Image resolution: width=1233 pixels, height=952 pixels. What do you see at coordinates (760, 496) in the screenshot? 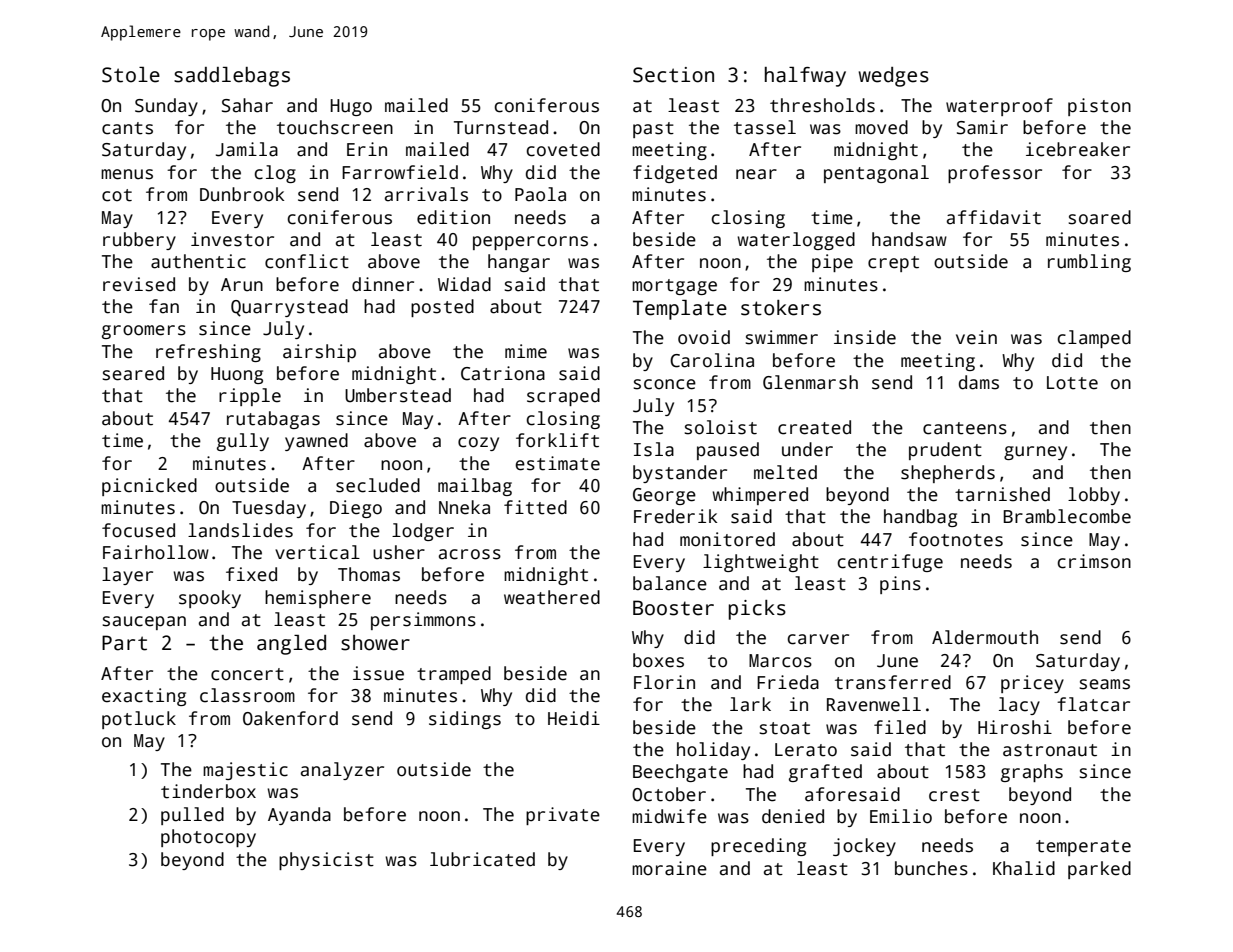
I see `whimpered` at bounding box center [760, 496].
